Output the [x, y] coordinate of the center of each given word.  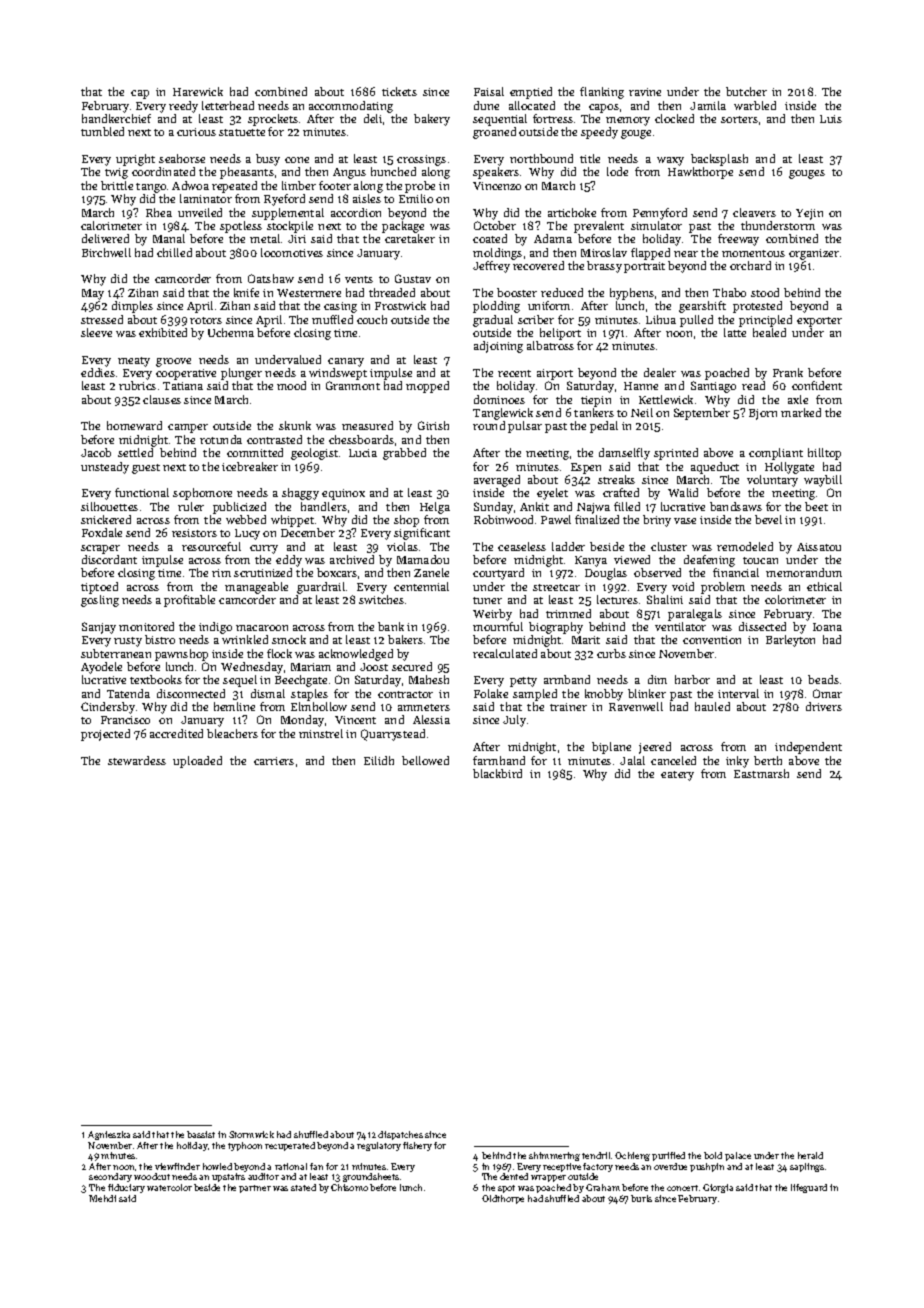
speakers [496, 173]
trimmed [568, 613]
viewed [632, 559]
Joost [374, 667]
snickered [106, 519]
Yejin [809, 214]
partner [255, 1189]
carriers [274, 761]
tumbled [102, 131]
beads [823, 679]
